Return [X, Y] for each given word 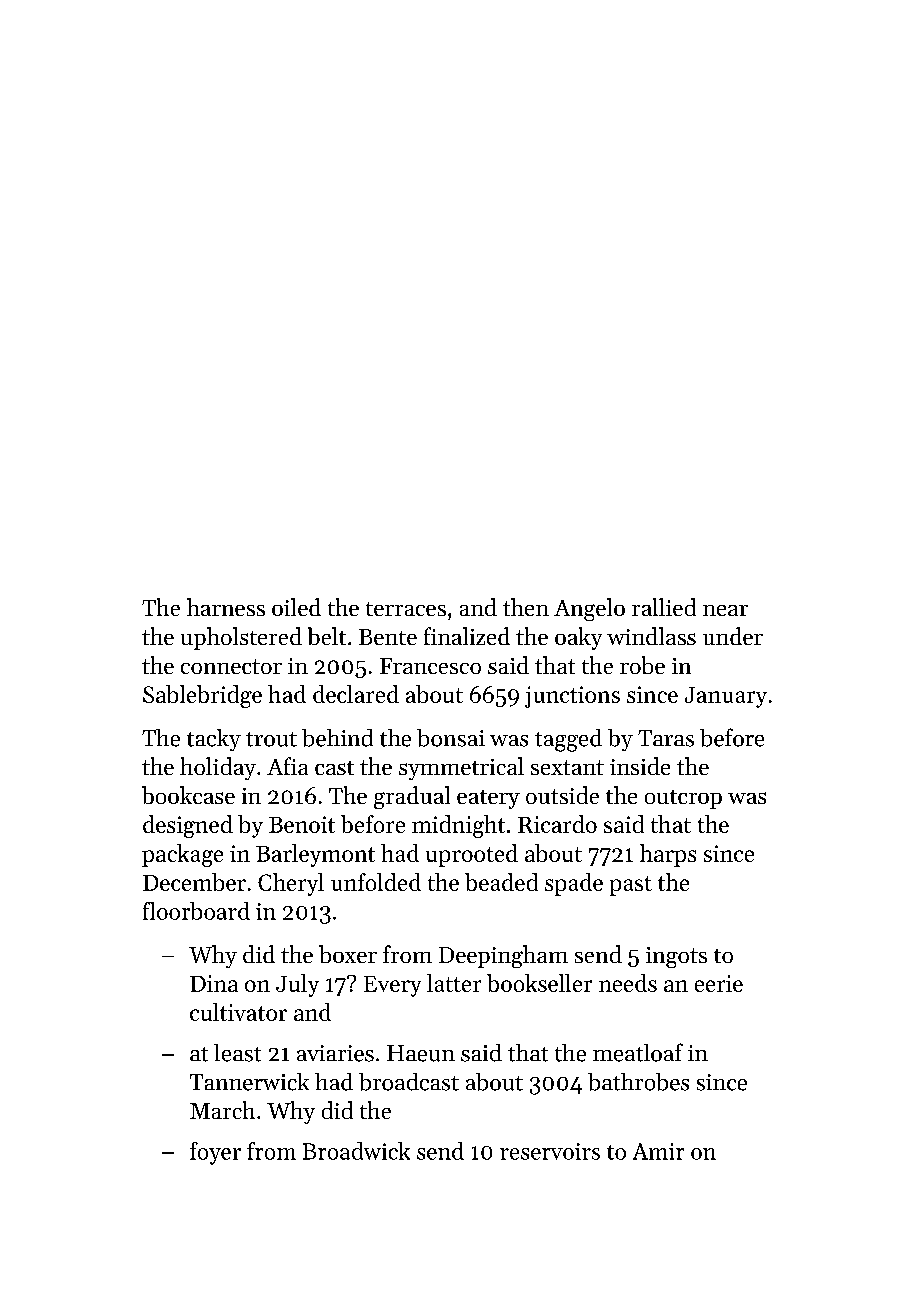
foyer [215, 1153]
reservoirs [550, 1151]
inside [640, 766]
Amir [658, 1151]
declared [356, 694]
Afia [287, 766]
